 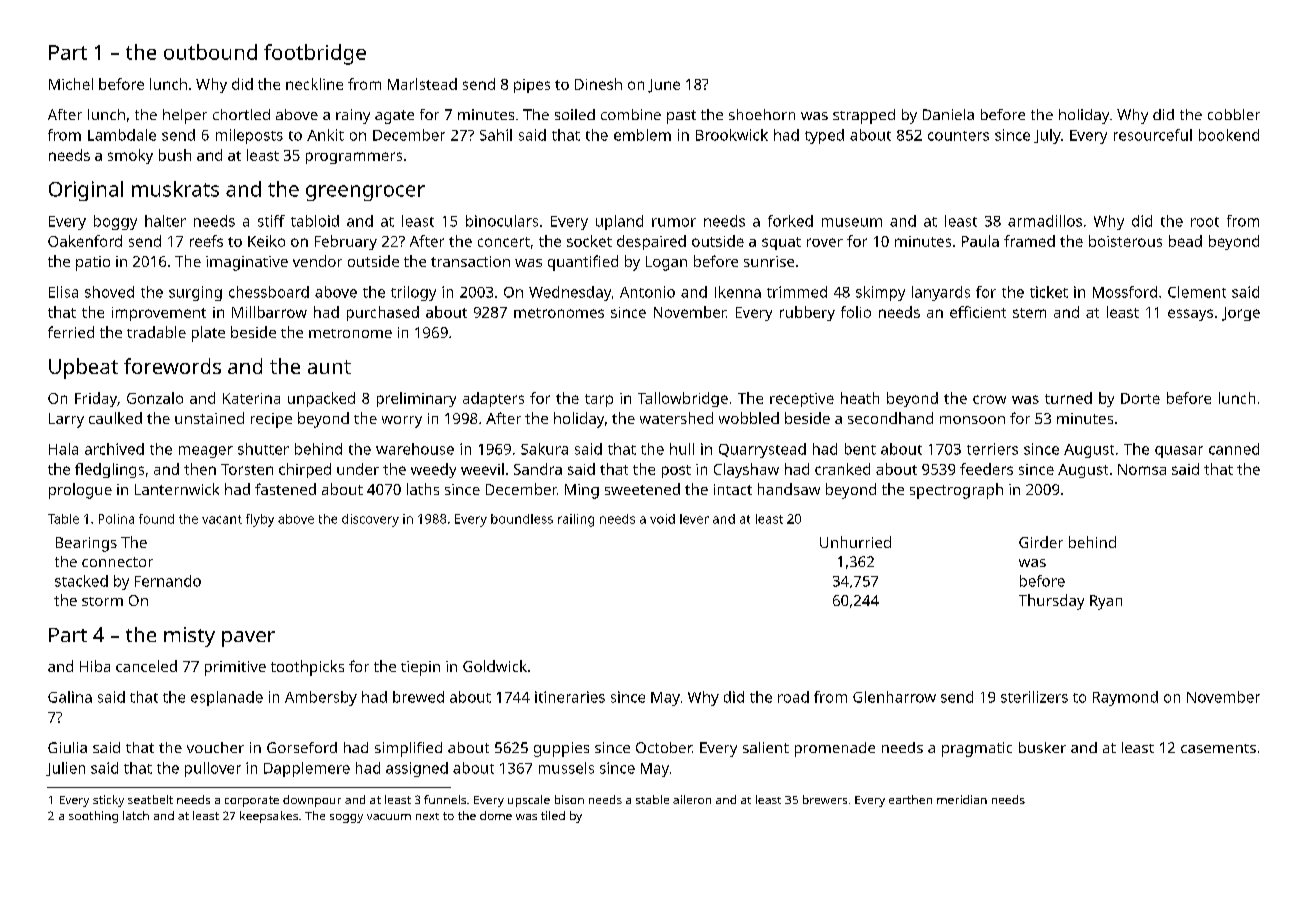 I want to click on Antonio, so click(x=647, y=292).
